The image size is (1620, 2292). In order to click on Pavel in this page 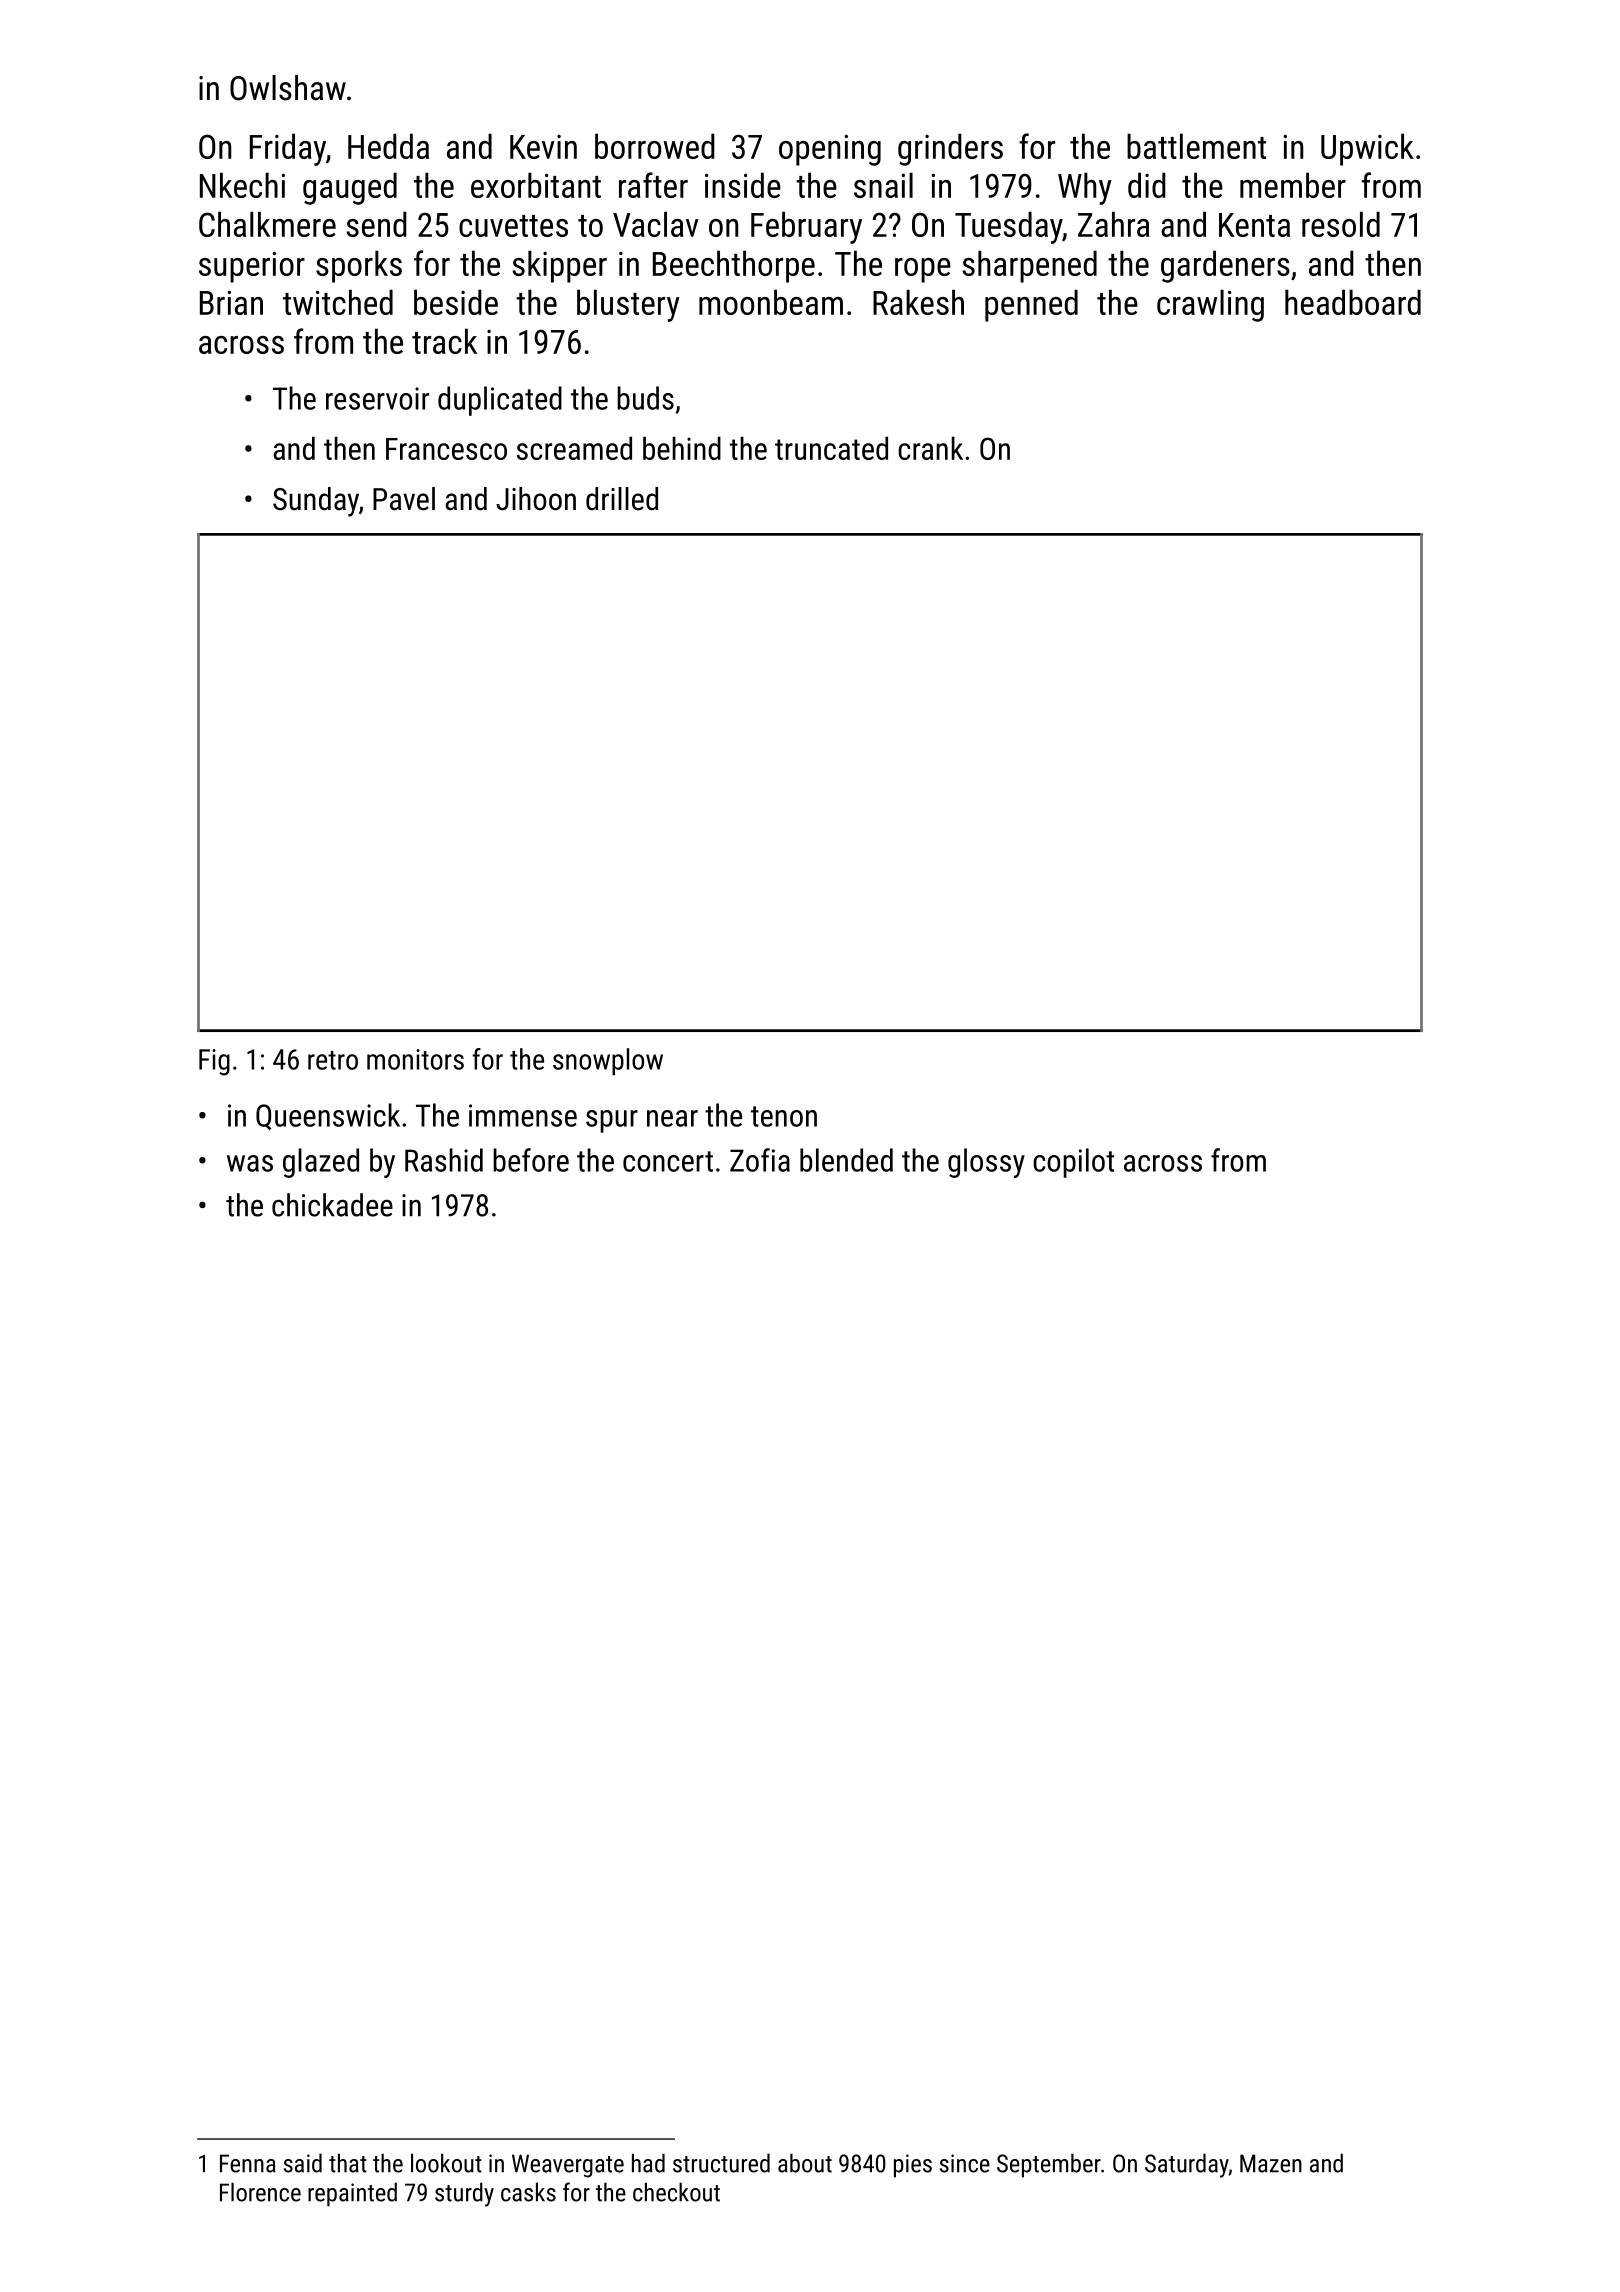, I will do `click(404, 499)`.
